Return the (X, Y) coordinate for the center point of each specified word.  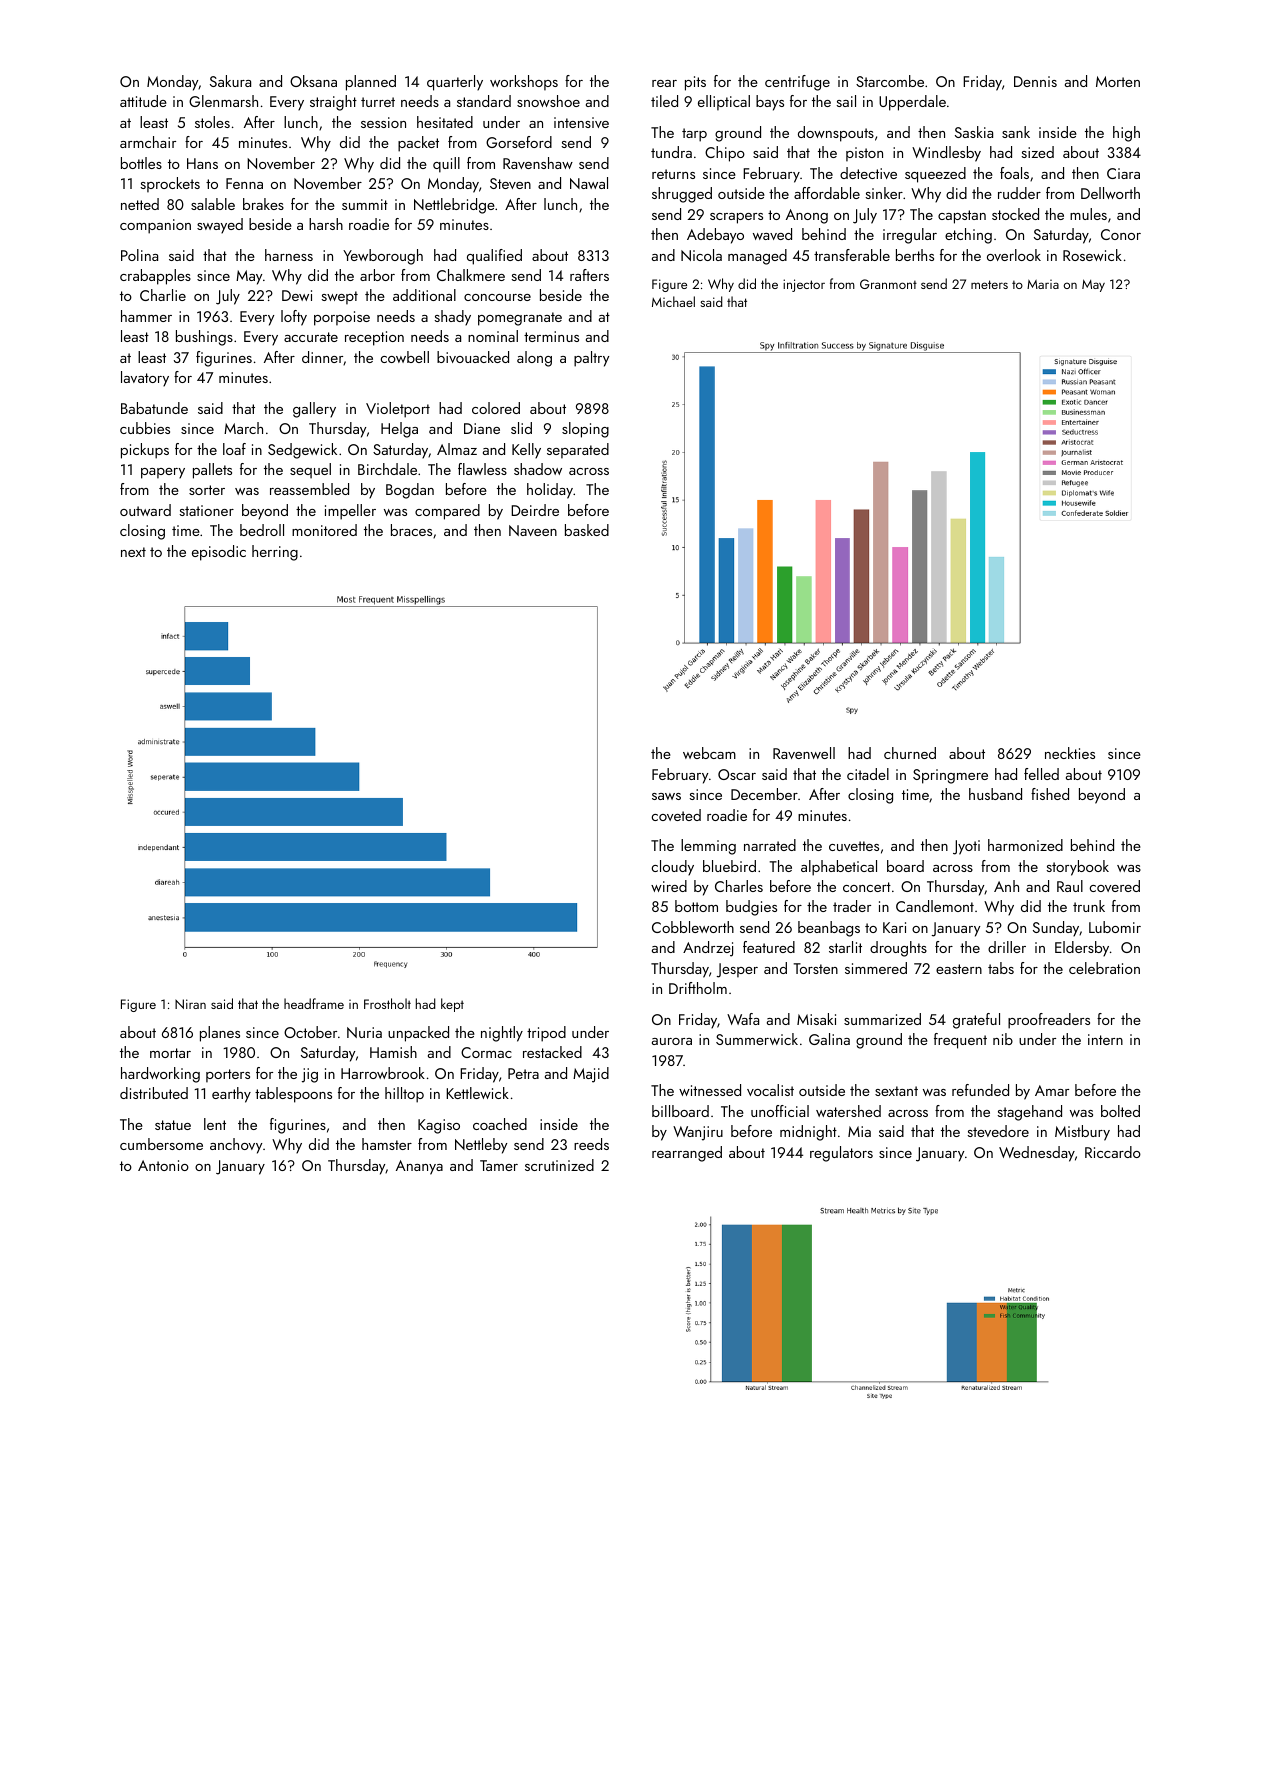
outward (145, 510)
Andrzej (708, 949)
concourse (497, 297)
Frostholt (387, 1003)
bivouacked (473, 357)
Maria (1043, 284)
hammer (146, 316)
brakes (263, 204)
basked (587, 530)
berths (915, 255)
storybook (1077, 868)
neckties (1070, 753)
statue (173, 1125)
